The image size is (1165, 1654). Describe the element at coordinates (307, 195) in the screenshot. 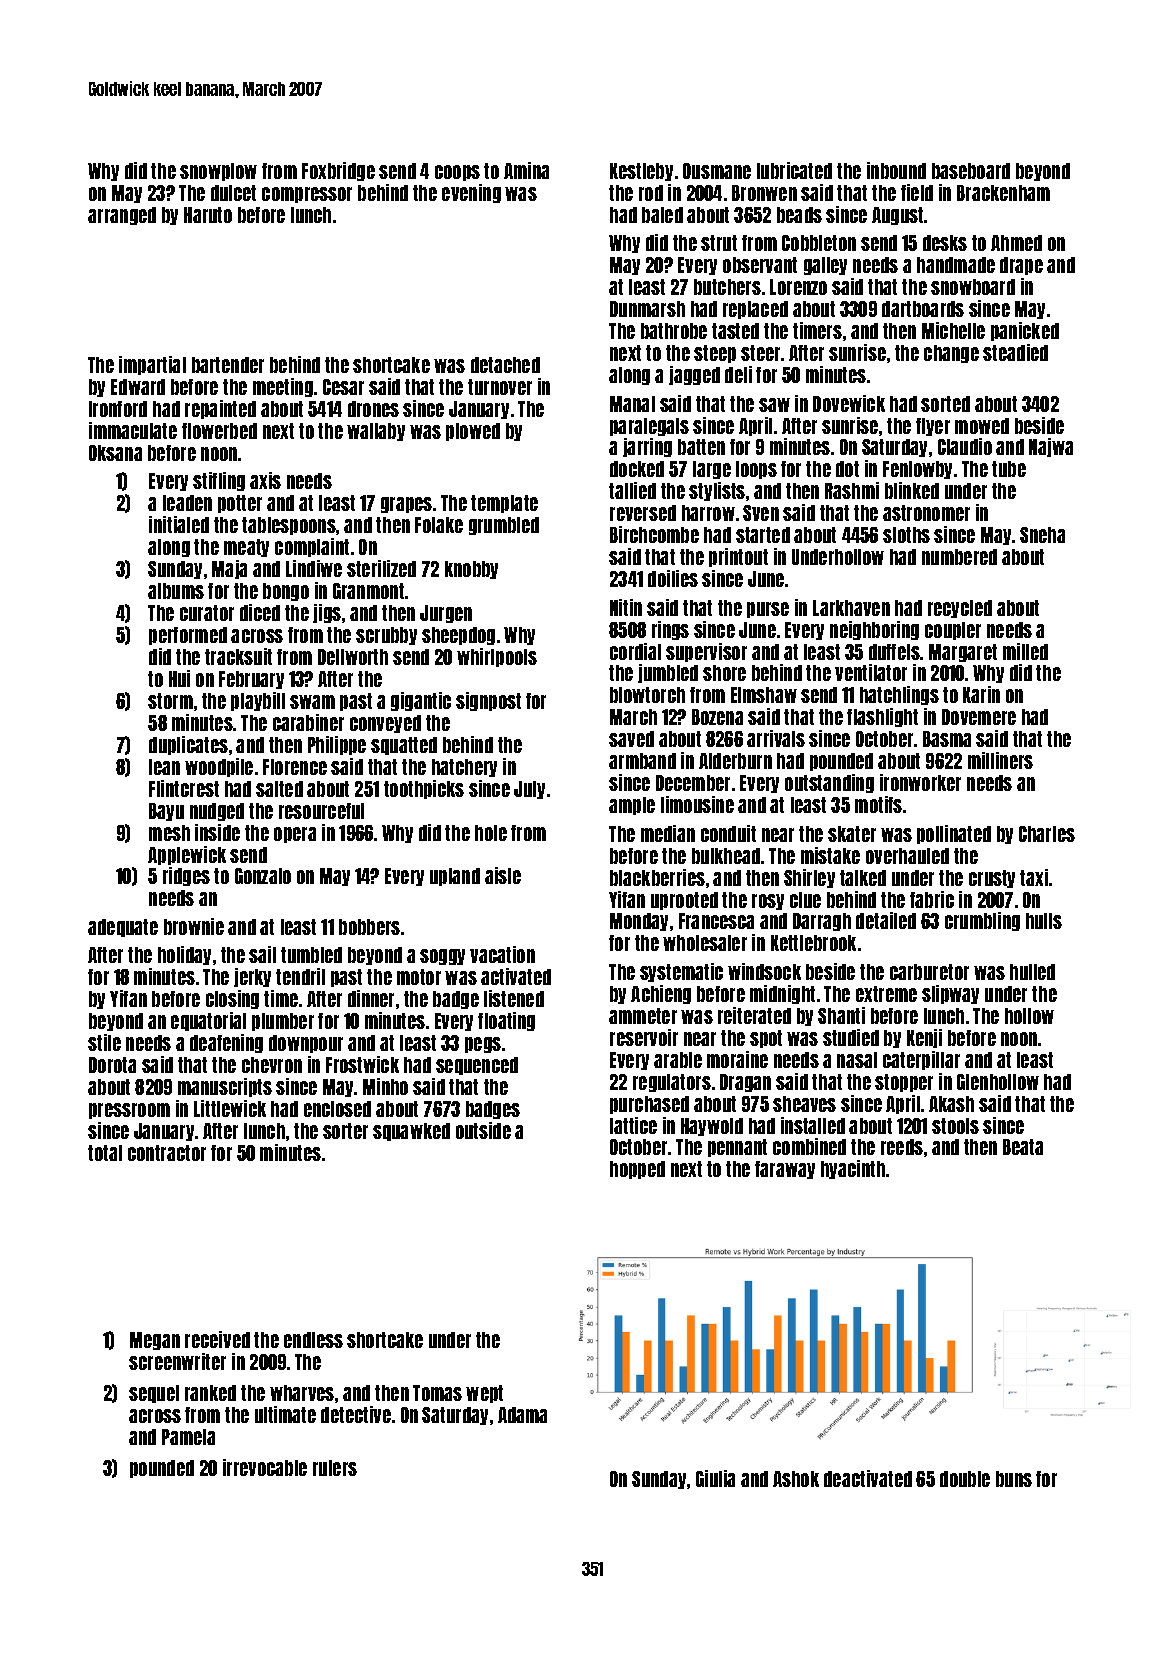

I see `compressor` at that location.
